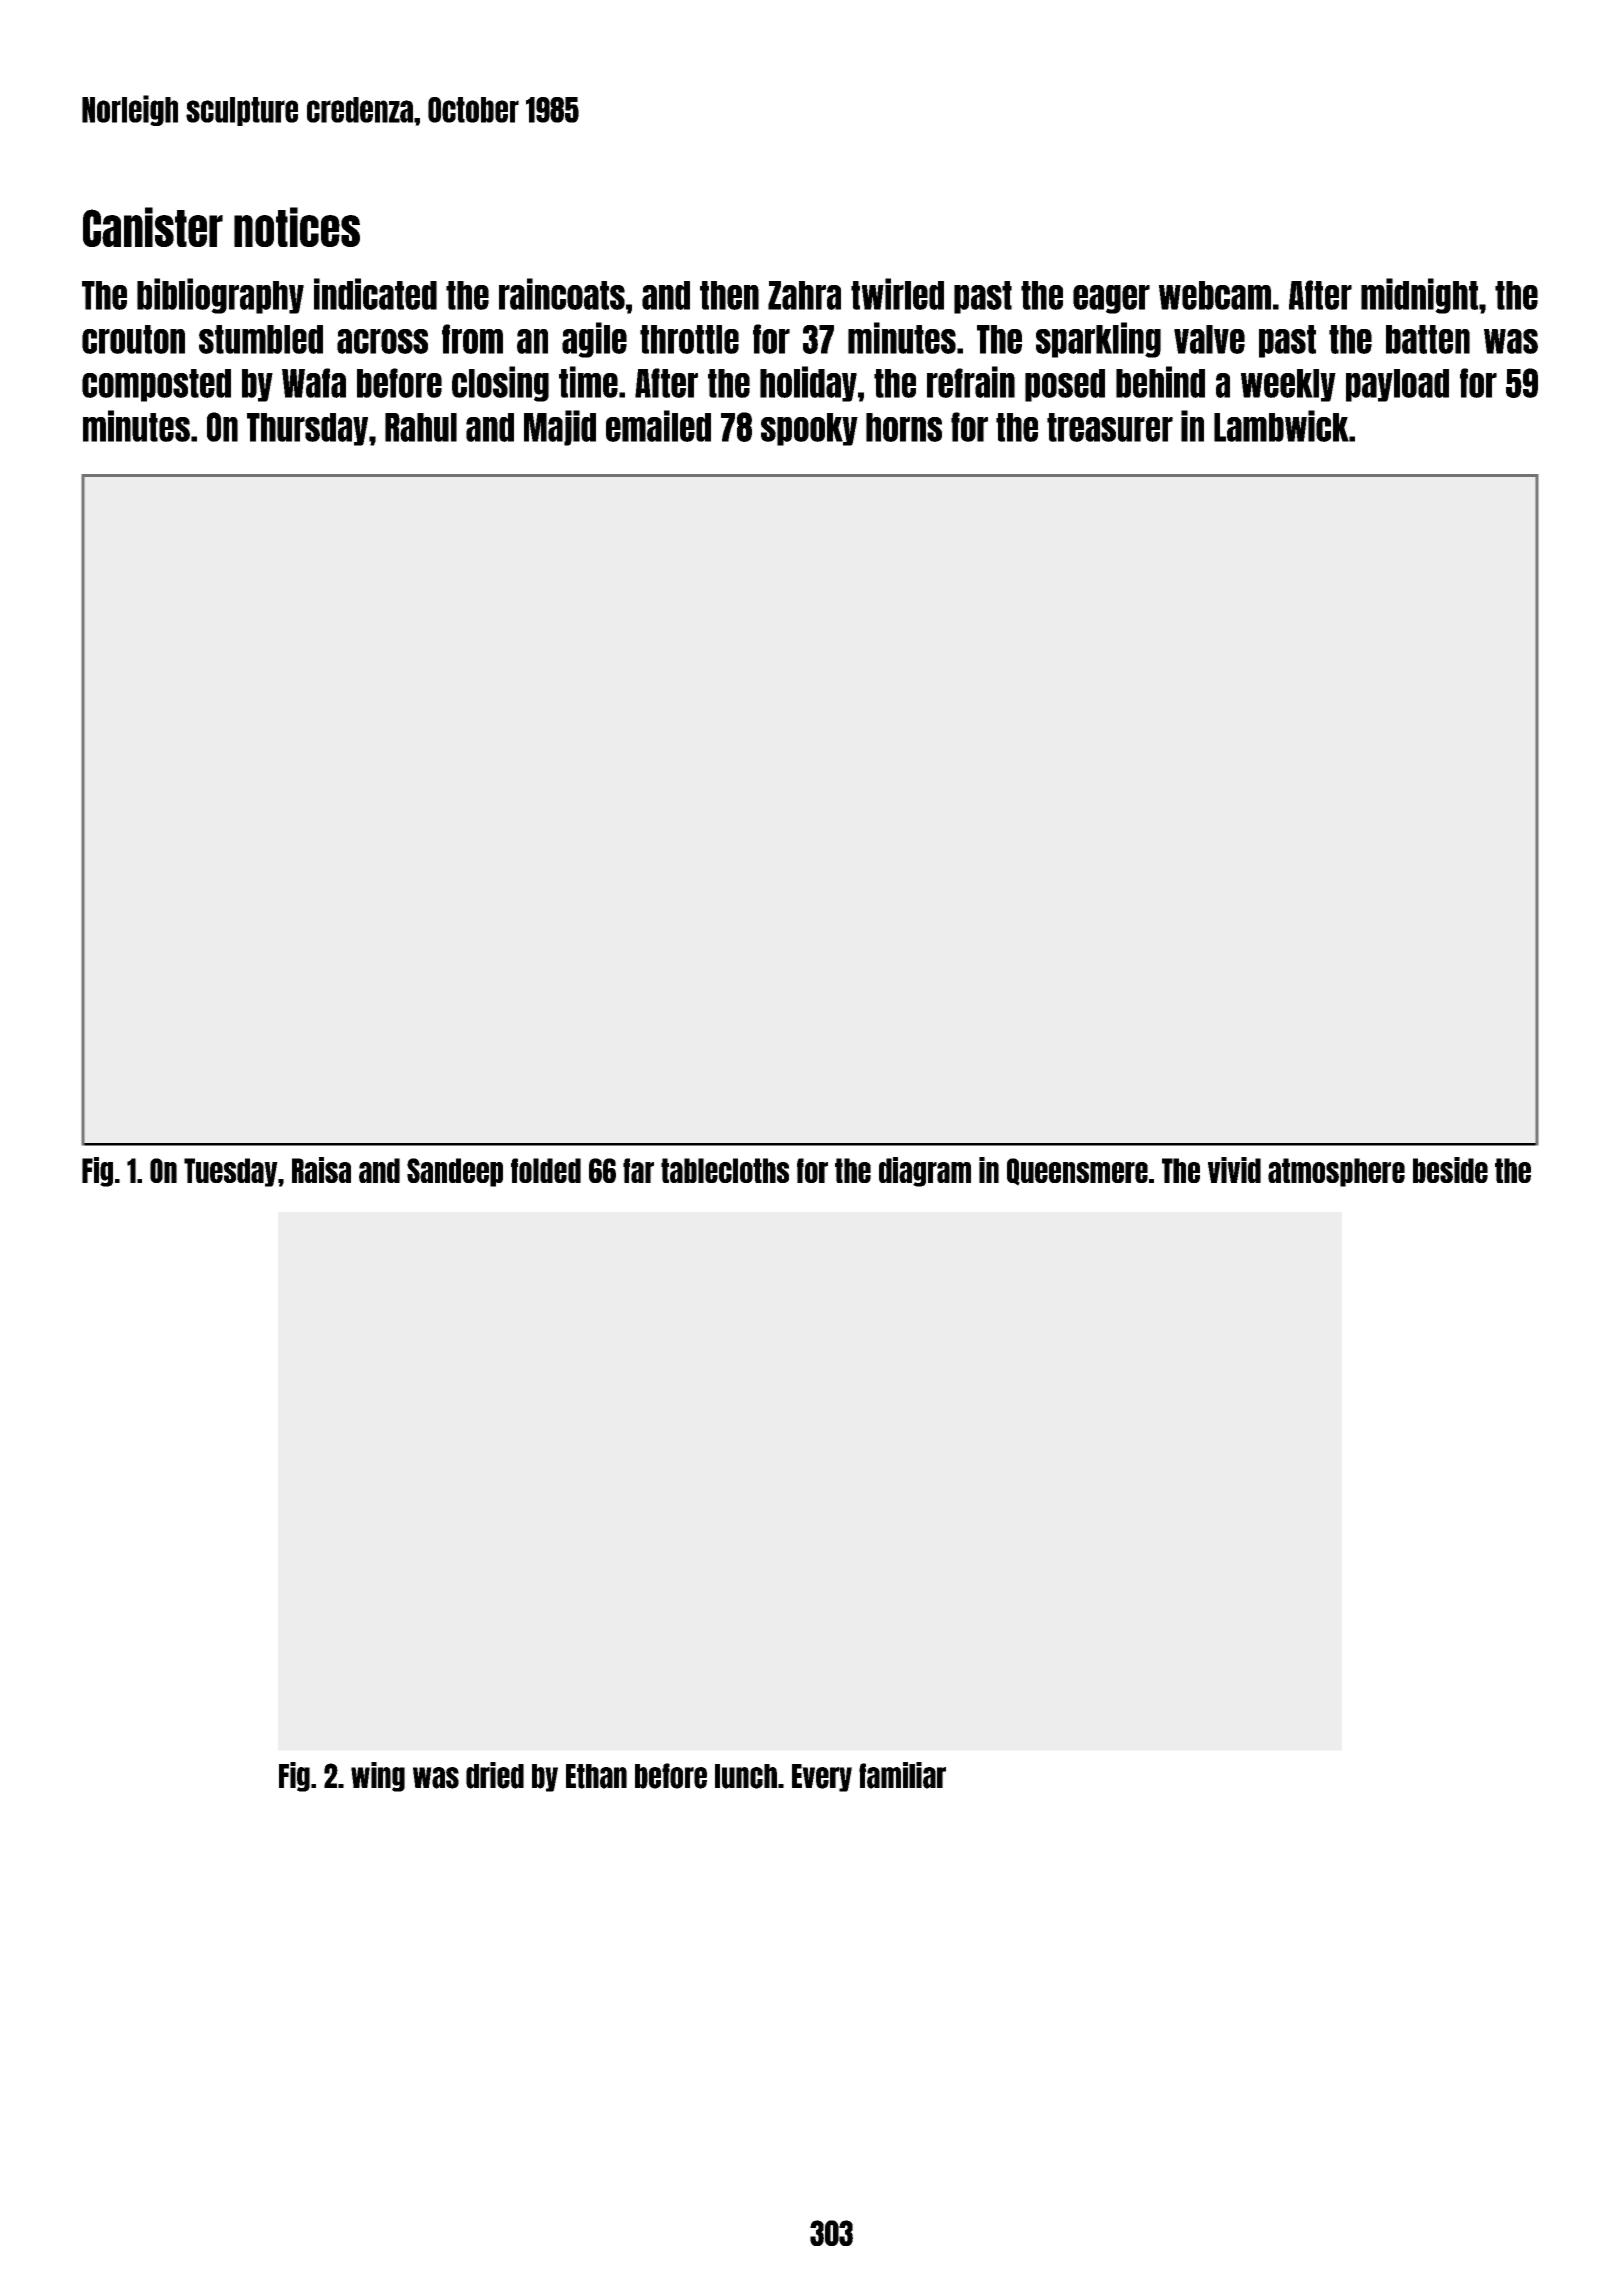 The image size is (1620, 2292). What do you see at coordinates (321, 1170) in the document?
I see `Raisa` at bounding box center [321, 1170].
